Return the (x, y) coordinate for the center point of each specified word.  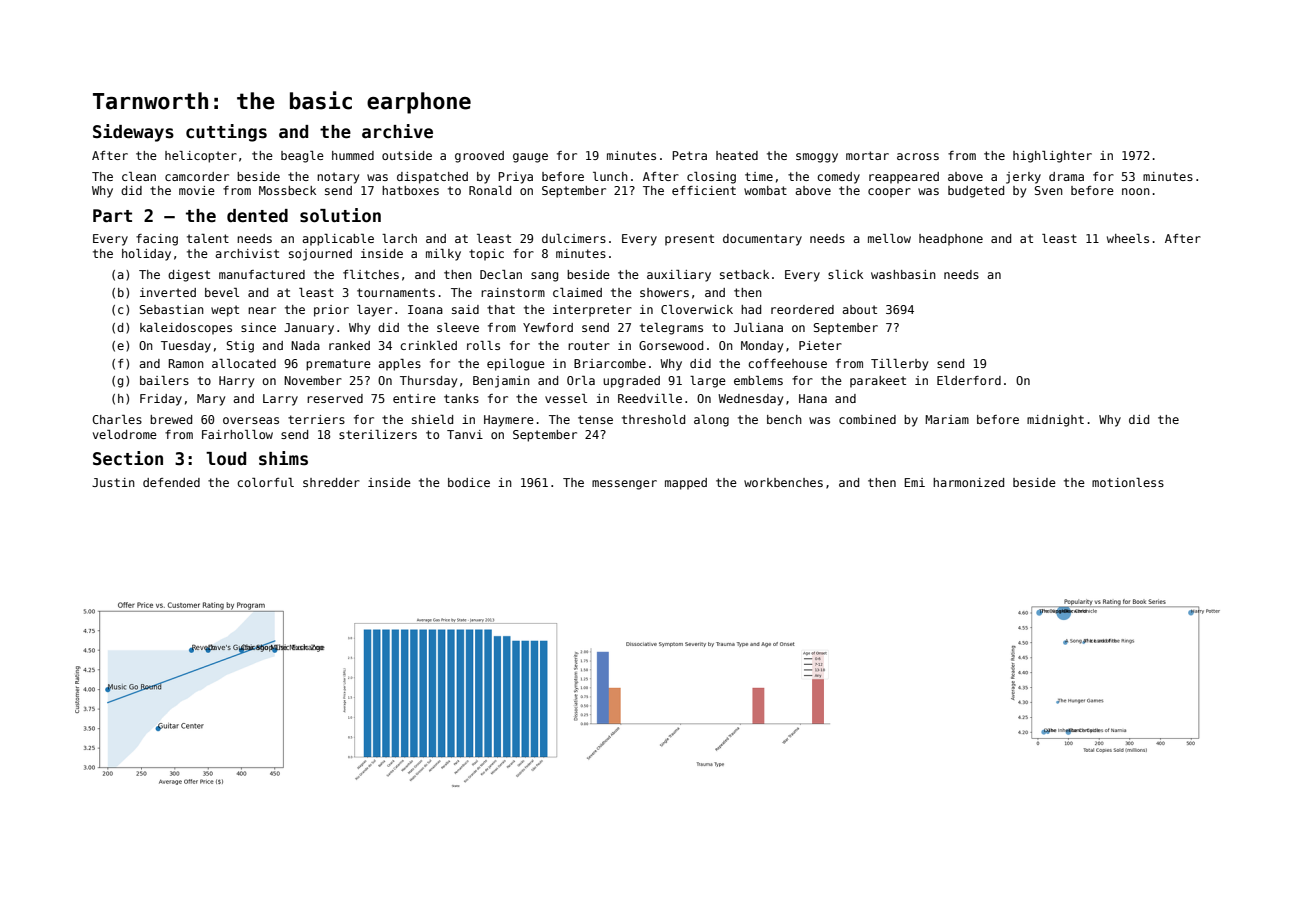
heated (737, 155)
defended (171, 482)
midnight (1055, 421)
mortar (867, 155)
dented (257, 216)
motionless (1128, 482)
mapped (686, 484)
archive (397, 131)
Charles (117, 419)
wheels (1128, 238)
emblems (758, 380)
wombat (765, 190)
